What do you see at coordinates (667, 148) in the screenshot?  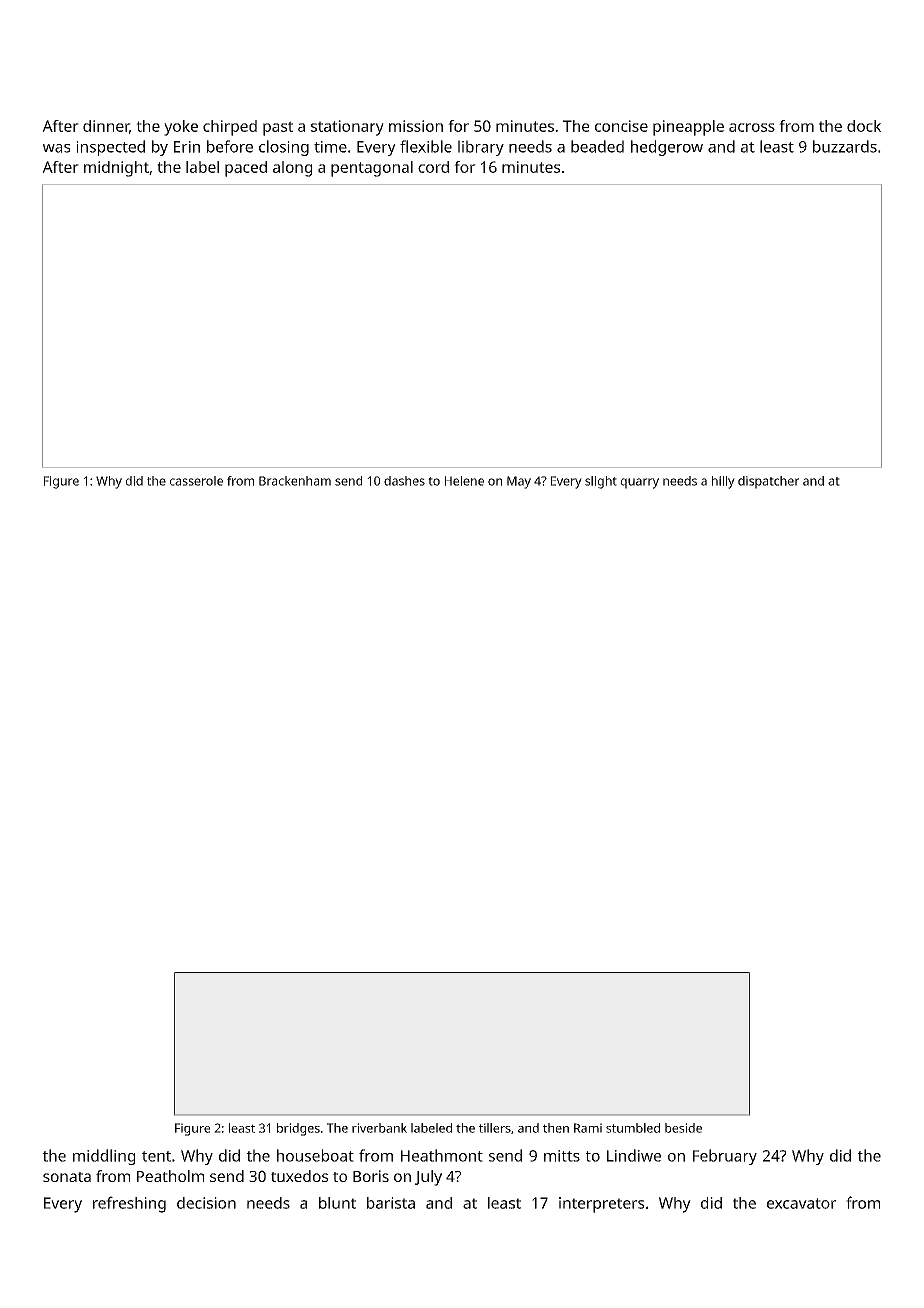 I see `hedgerow` at bounding box center [667, 148].
